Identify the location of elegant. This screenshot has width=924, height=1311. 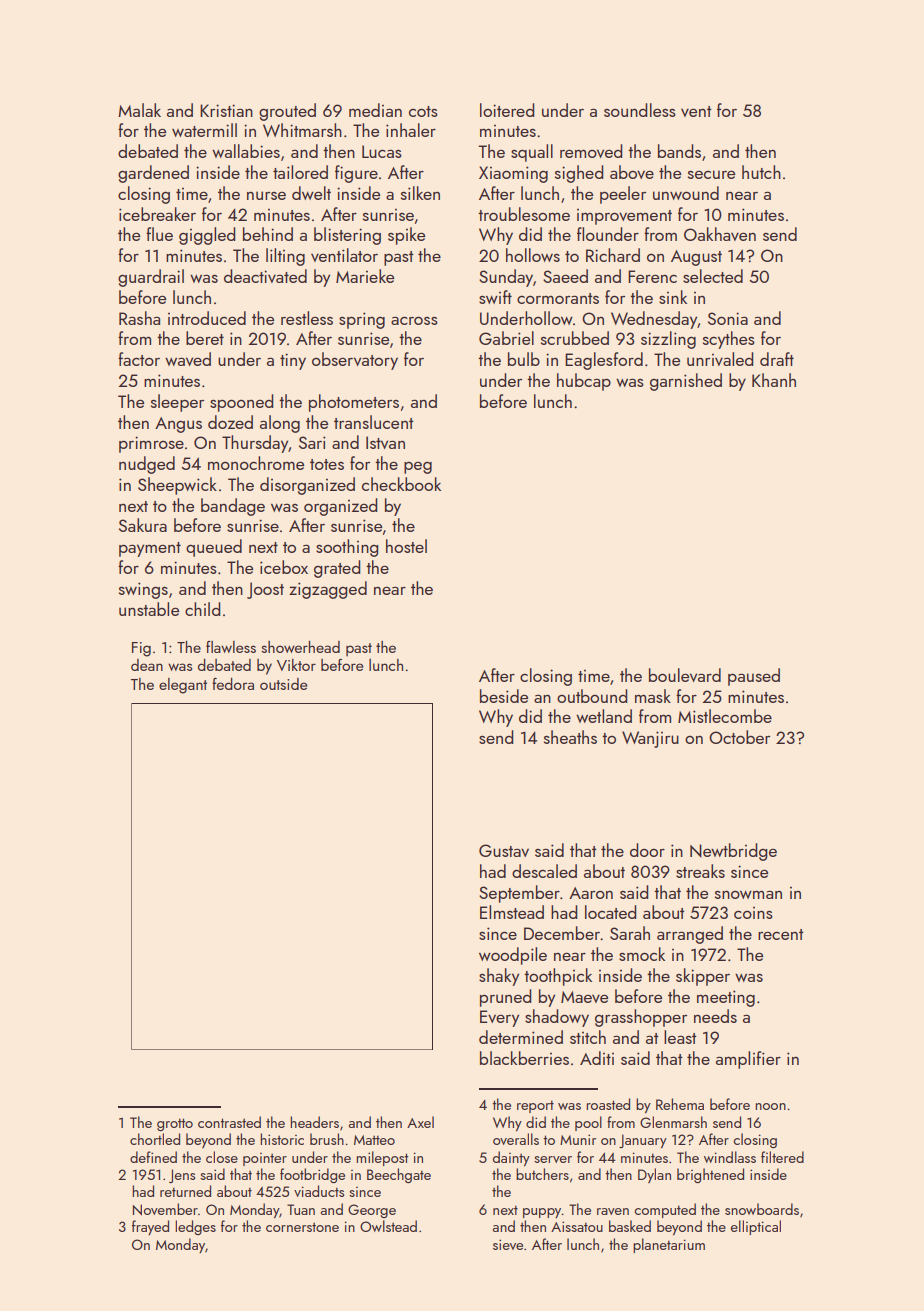
(183, 686).
